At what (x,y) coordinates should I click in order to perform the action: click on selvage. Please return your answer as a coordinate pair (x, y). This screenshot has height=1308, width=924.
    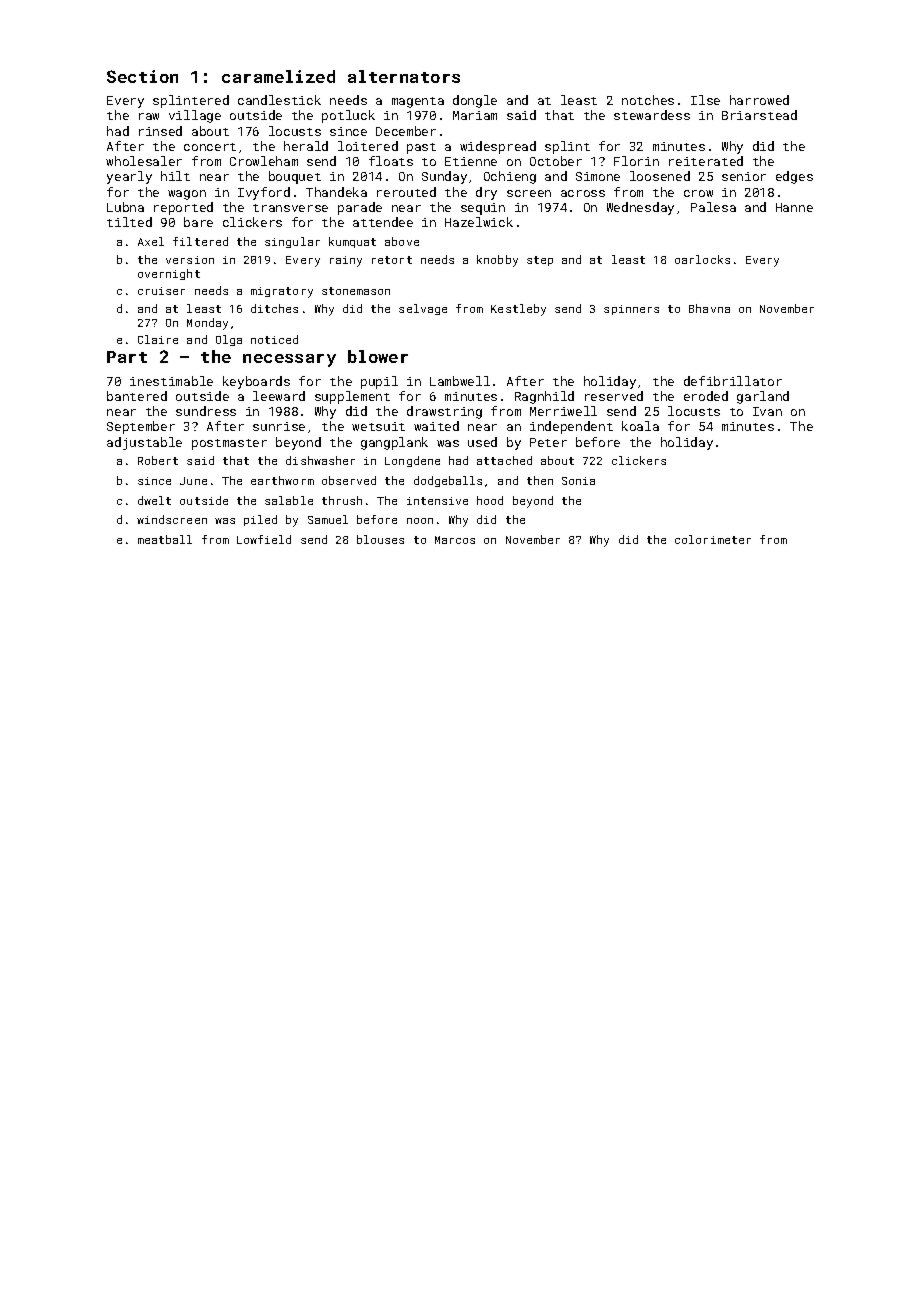
    Looking at the image, I should click on (423, 309).
